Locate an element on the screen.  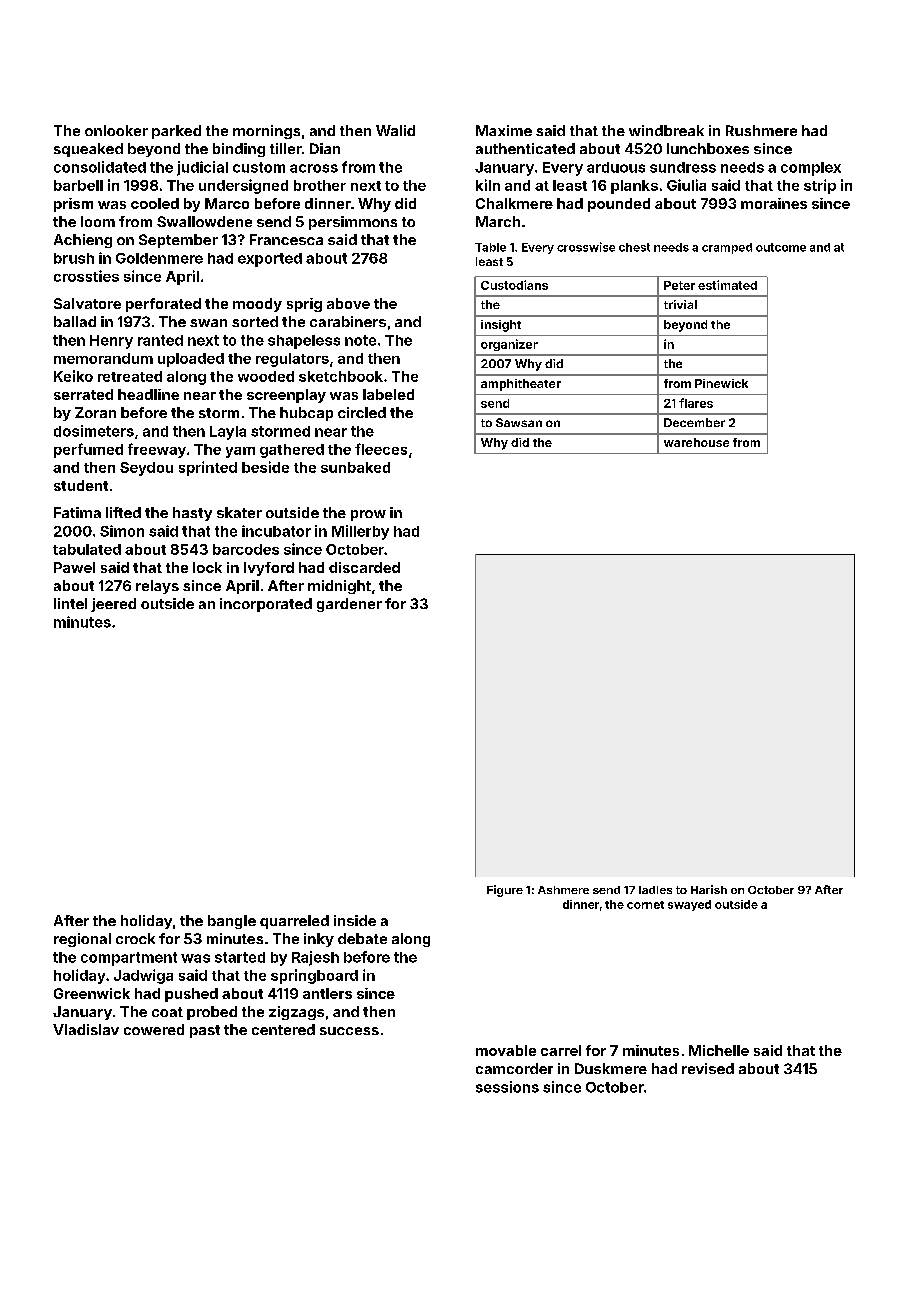
kiln is located at coordinates (488, 185).
